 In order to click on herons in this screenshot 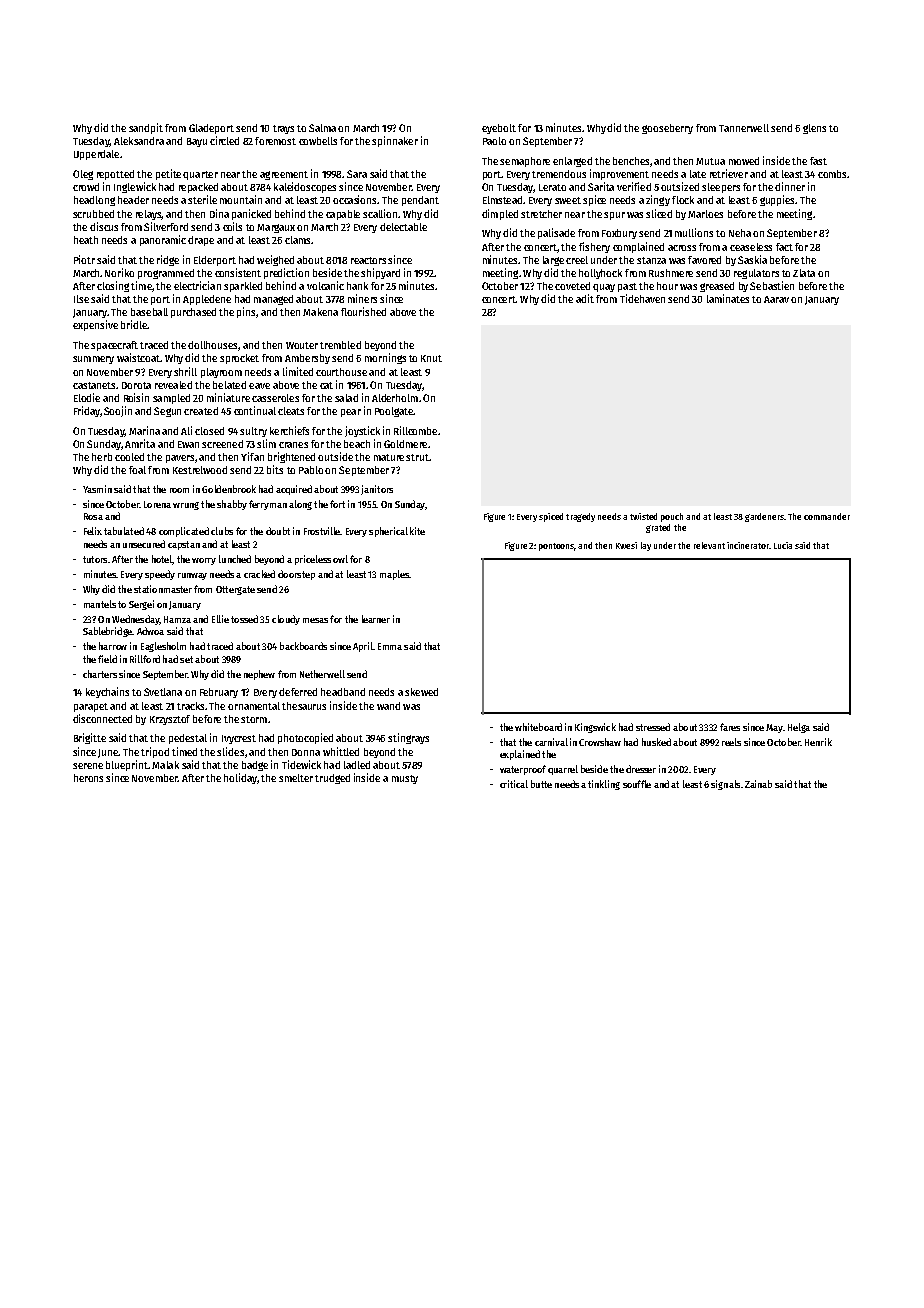, I will do `click(88, 778)`.
